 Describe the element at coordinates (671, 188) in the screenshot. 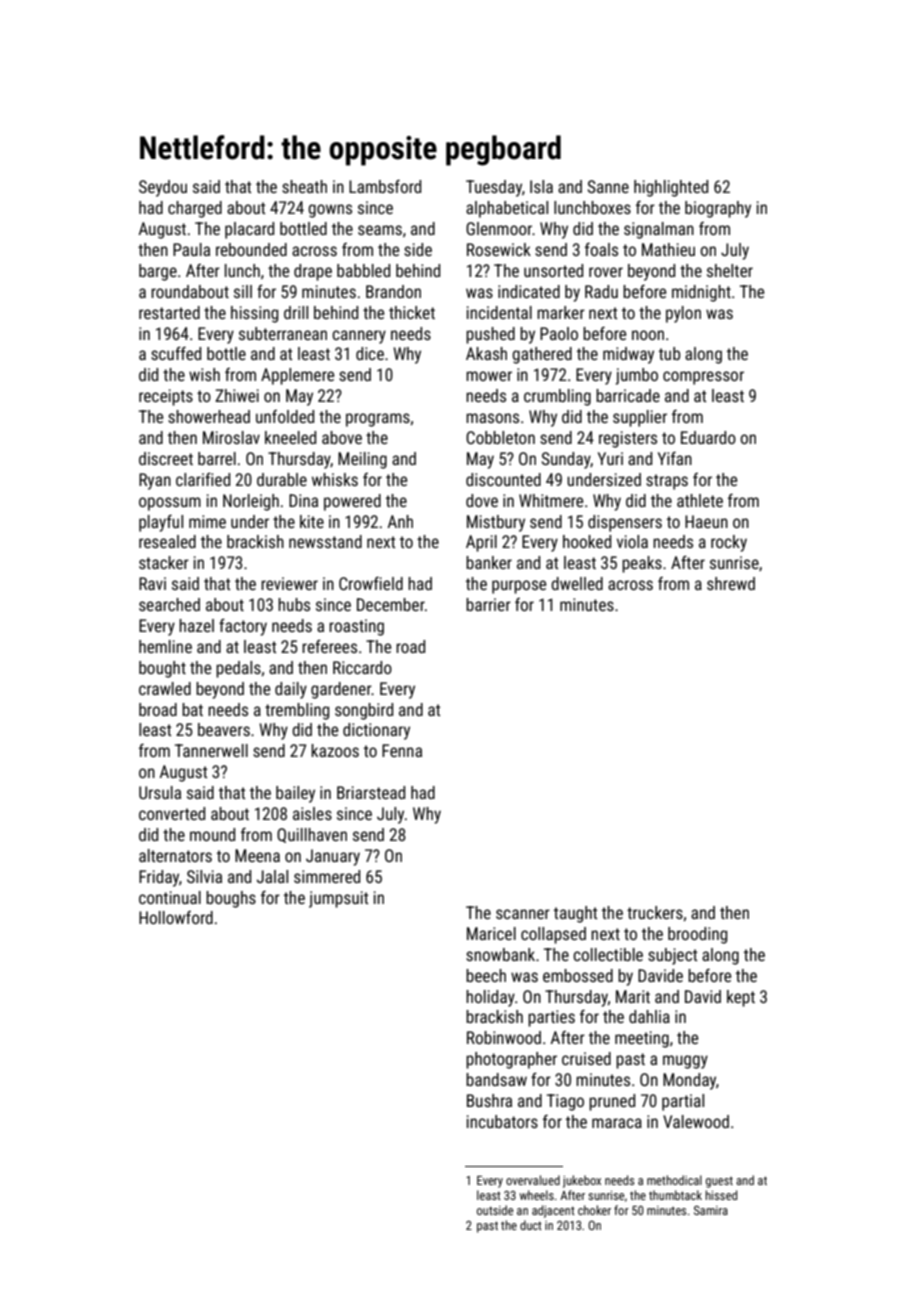

I see `highlighted` at that location.
